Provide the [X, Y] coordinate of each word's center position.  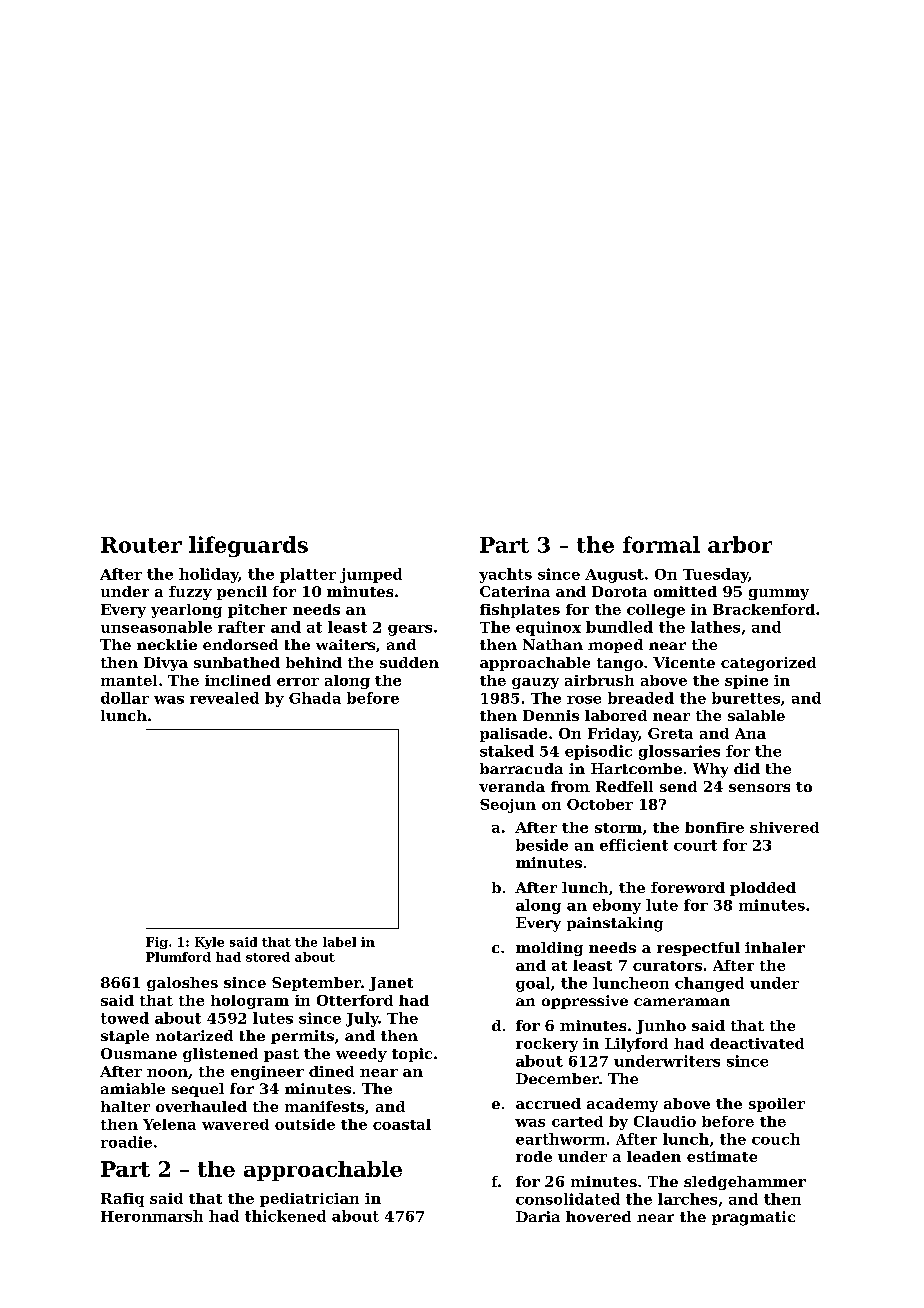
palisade [513, 735]
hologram [250, 1002]
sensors [759, 788]
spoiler [777, 1105]
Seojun [508, 806]
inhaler [775, 947]
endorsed [240, 644]
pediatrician [309, 1200]
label [339, 942]
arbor [740, 544]
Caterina [515, 591]
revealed [224, 698]
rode [534, 1156]
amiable [133, 1088]
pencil [242, 593]
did [747, 768]
